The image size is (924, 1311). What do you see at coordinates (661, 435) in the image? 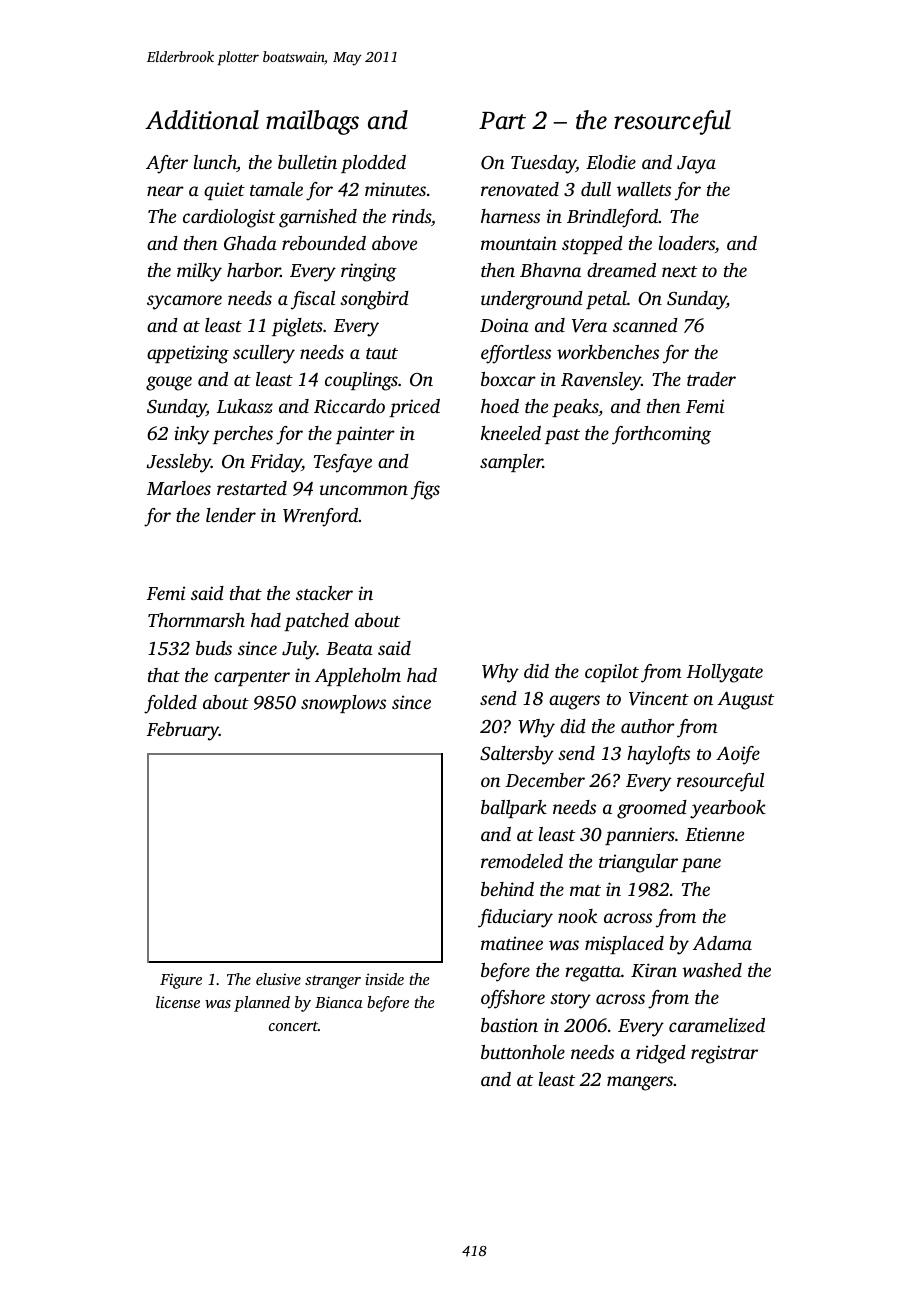
I see `forthcoming` at bounding box center [661, 435].
